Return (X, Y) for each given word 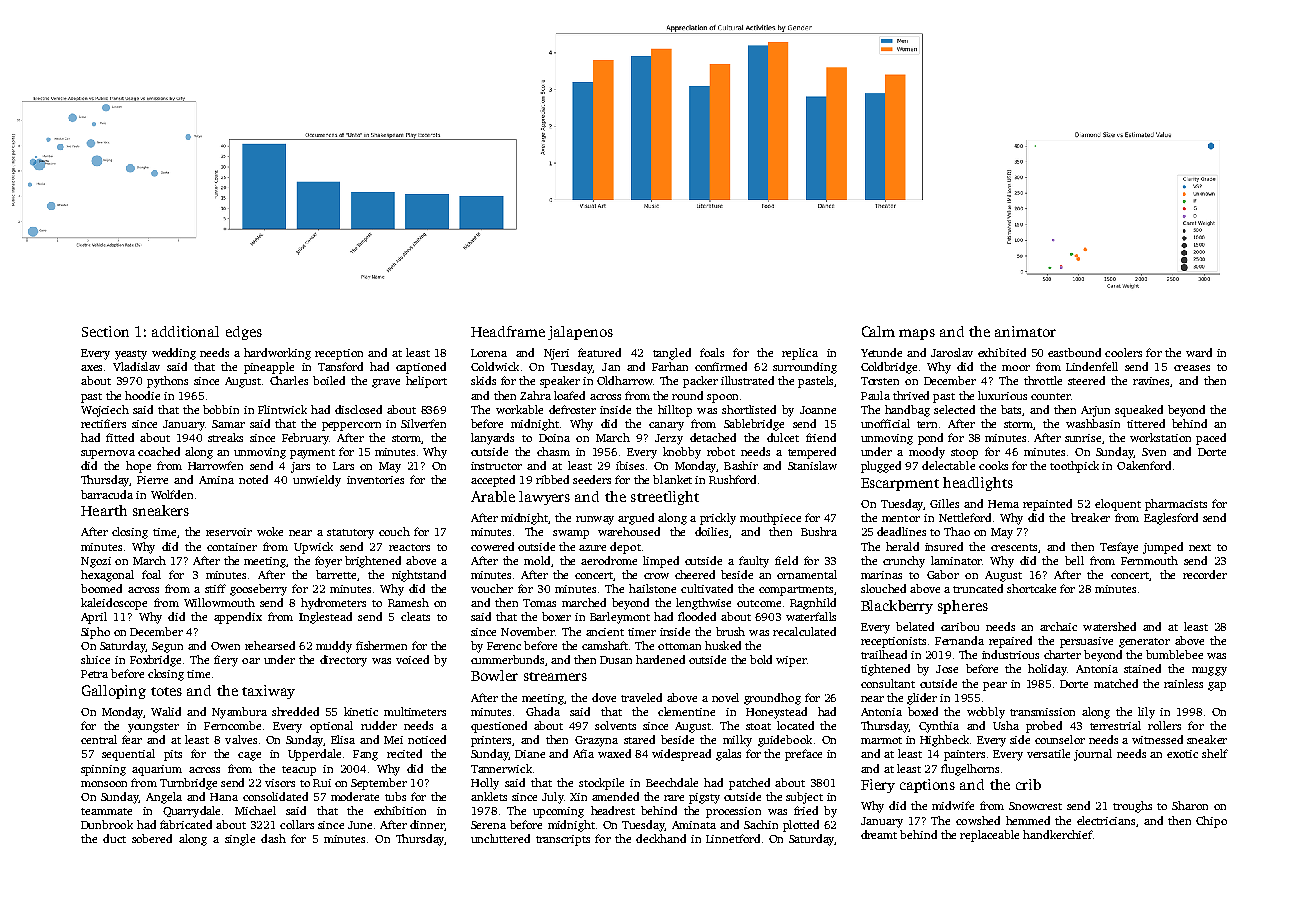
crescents (1014, 547)
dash (273, 838)
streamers (555, 676)
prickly (718, 519)
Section (105, 331)
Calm (878, 331)
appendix (238, 618)
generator (1144, 643)
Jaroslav (952, 352)
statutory (350, 534)
